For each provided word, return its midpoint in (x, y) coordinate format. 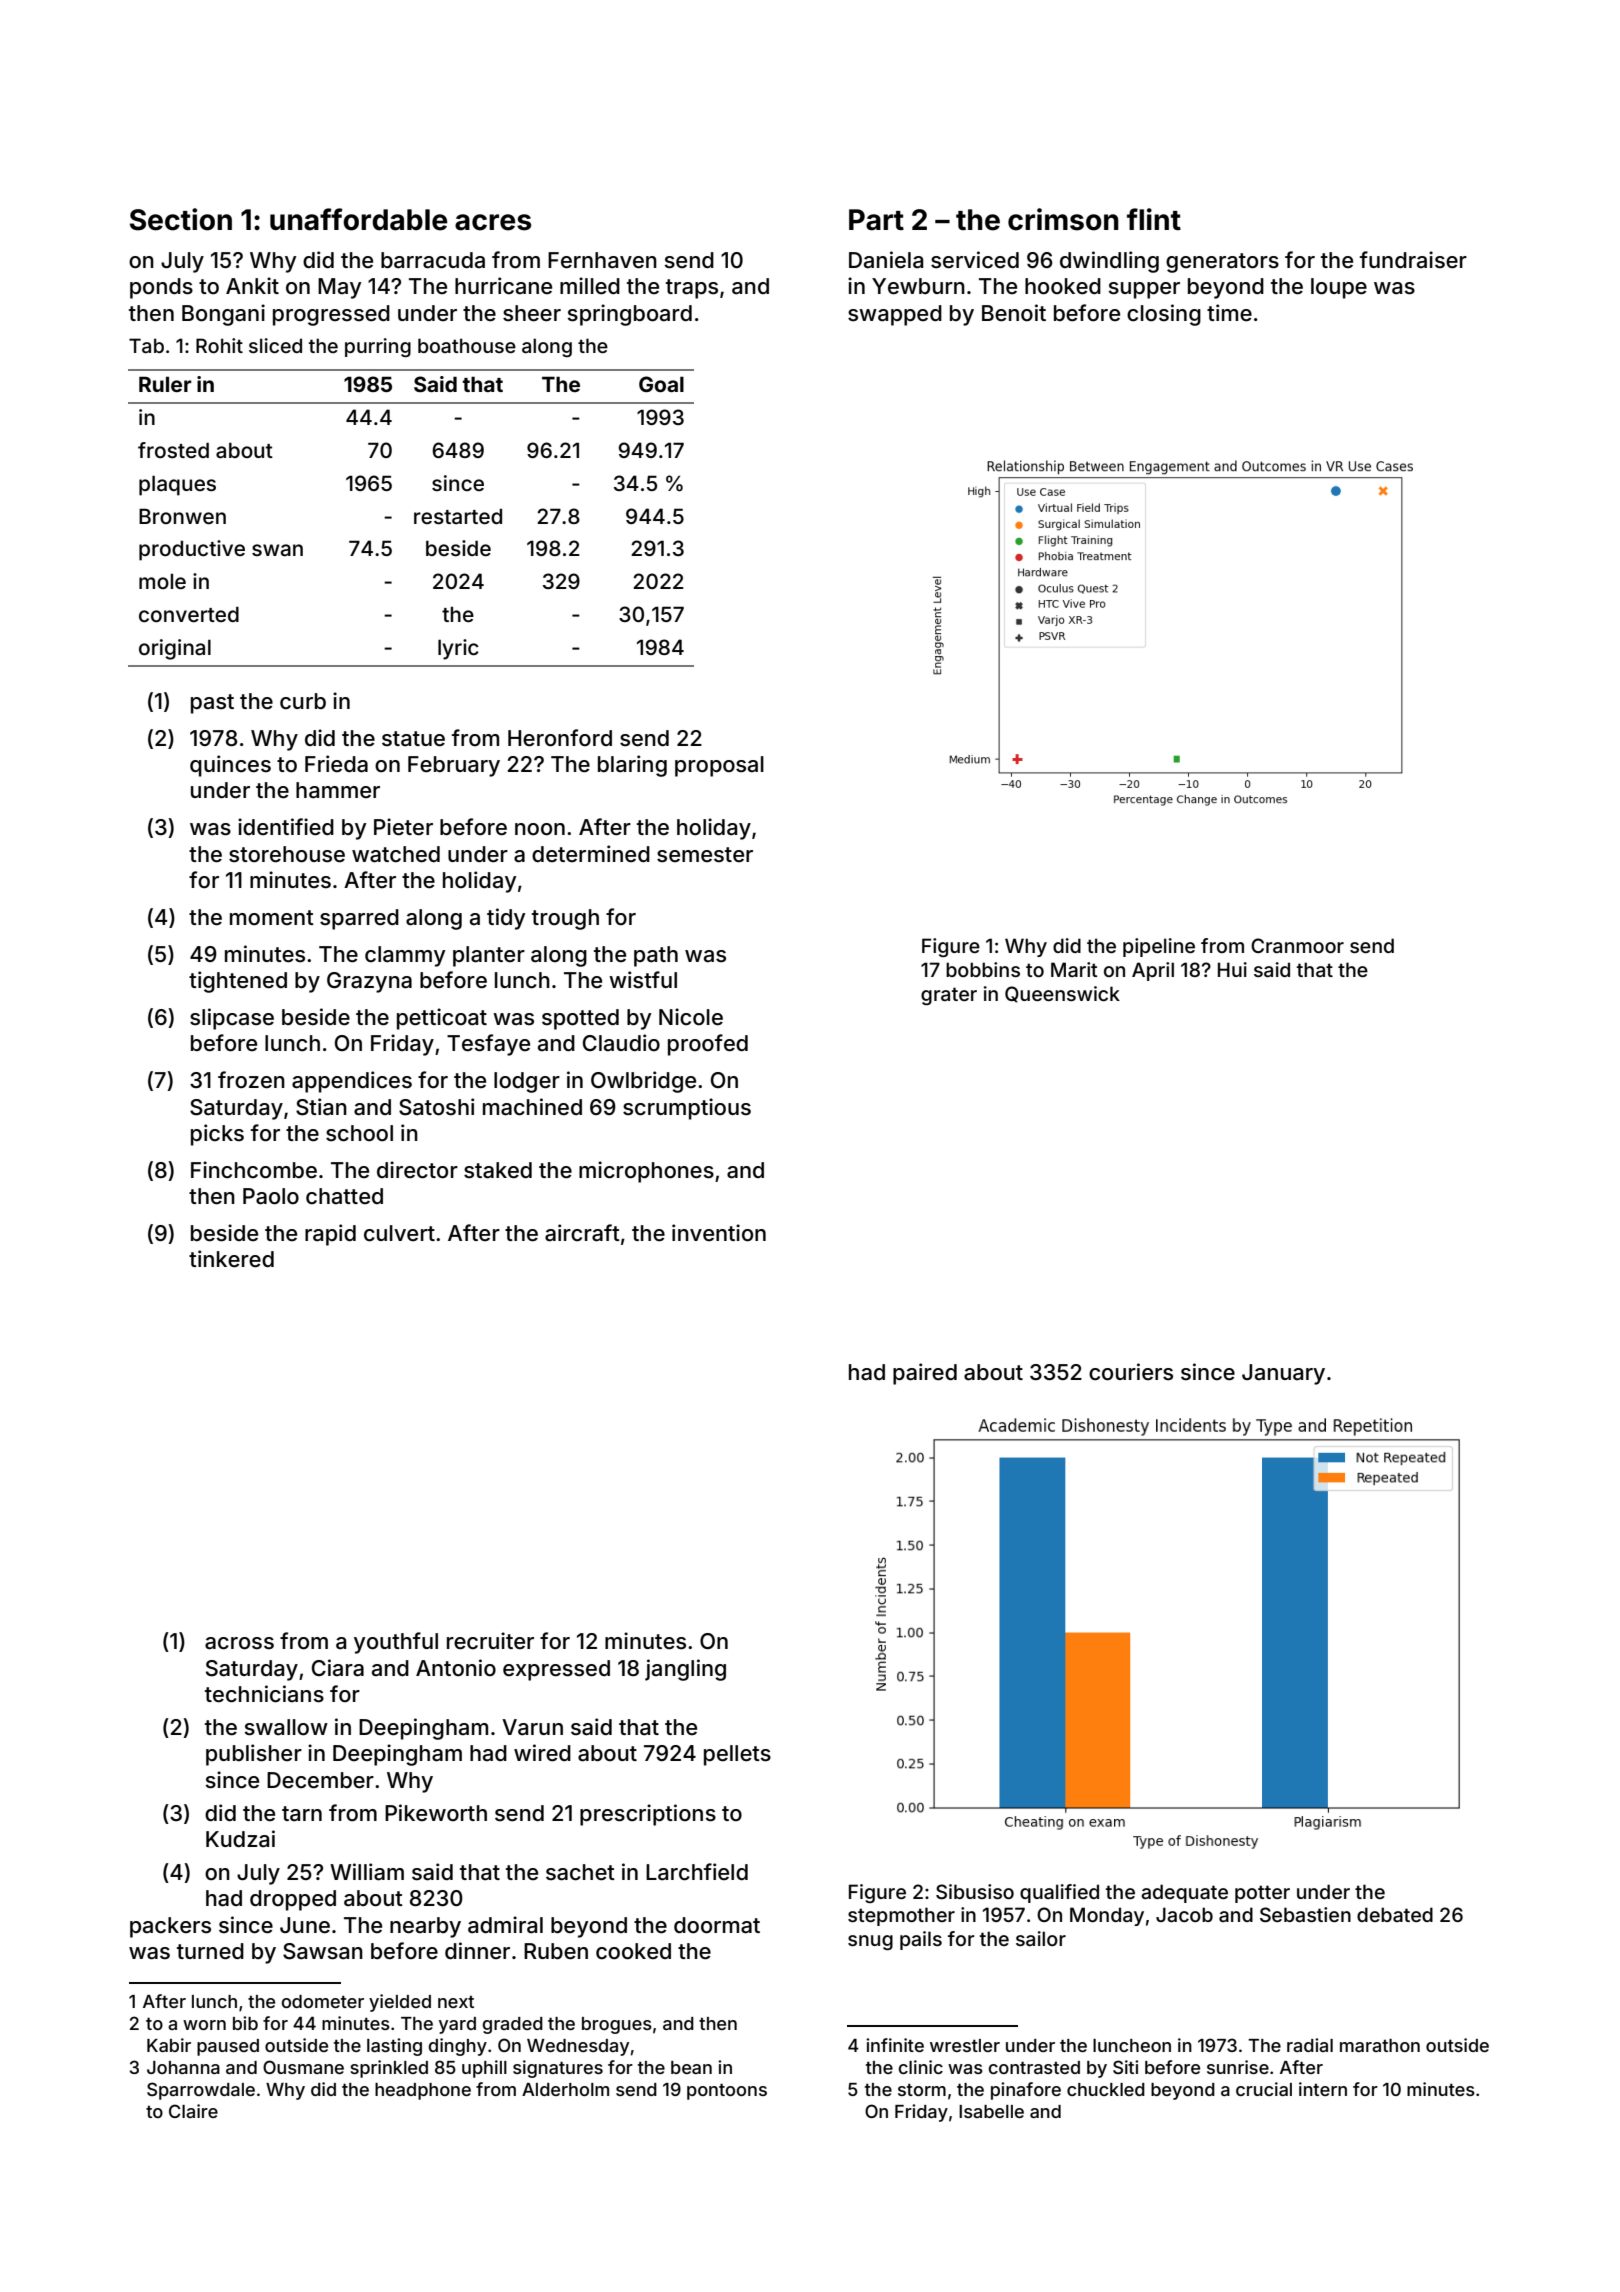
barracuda (433, 260)
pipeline (1159, 947)
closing (1164, 315)
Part (876, 220)
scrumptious (687, 1109)
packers (170, 1927)
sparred (359, 919)
